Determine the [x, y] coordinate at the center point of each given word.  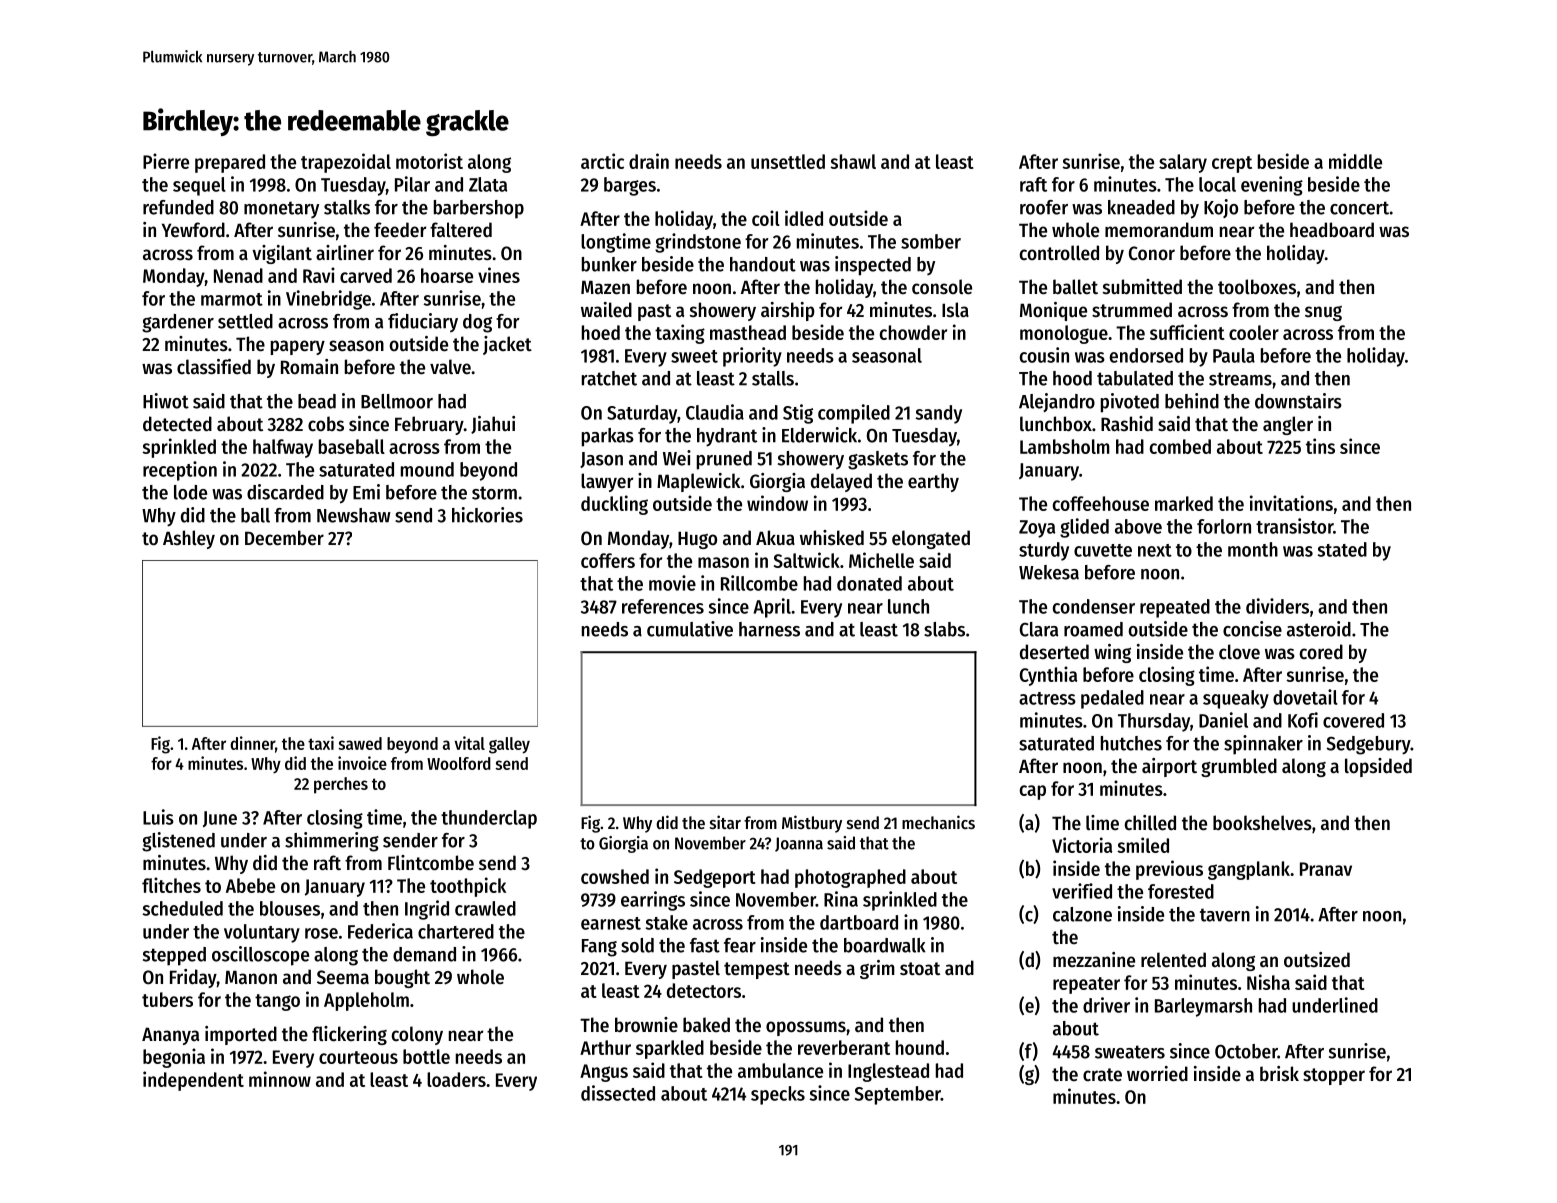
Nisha [1268, 982]
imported [241, 1035]
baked [706, 1025]
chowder [913, 332]
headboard [1332, 230]
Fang [599, 948]
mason [723, 562]
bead [317, 401]
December [284, 538]
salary [1183, 163]
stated [1342, 549]
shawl [853, 161]
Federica [380, 931]
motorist [429, 161]
